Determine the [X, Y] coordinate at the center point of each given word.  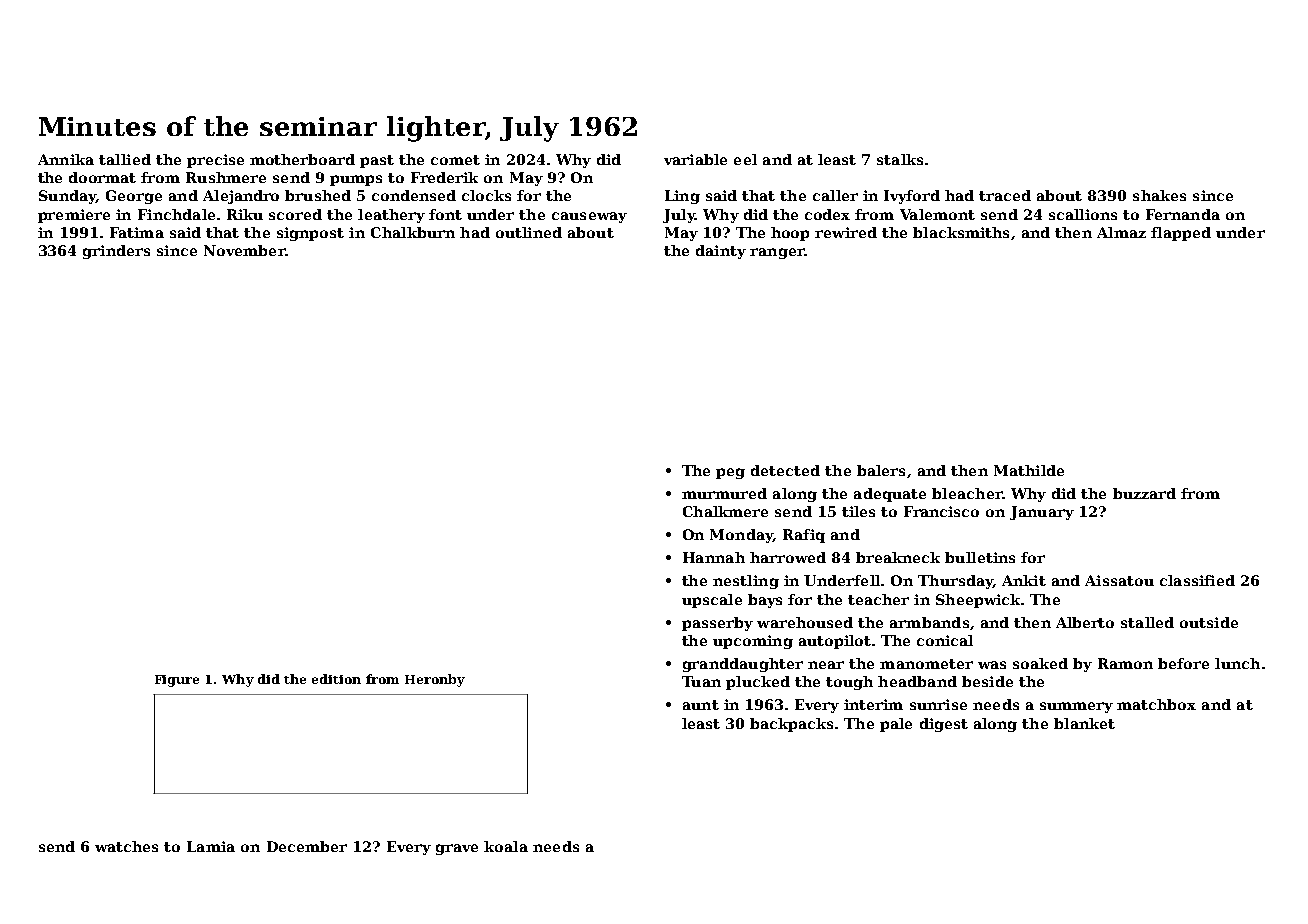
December [307, 846]
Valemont [937, 214]
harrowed [788, 557]
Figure [177, 681]
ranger [777, 253]
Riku [245, 214]
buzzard [1144, 493]
